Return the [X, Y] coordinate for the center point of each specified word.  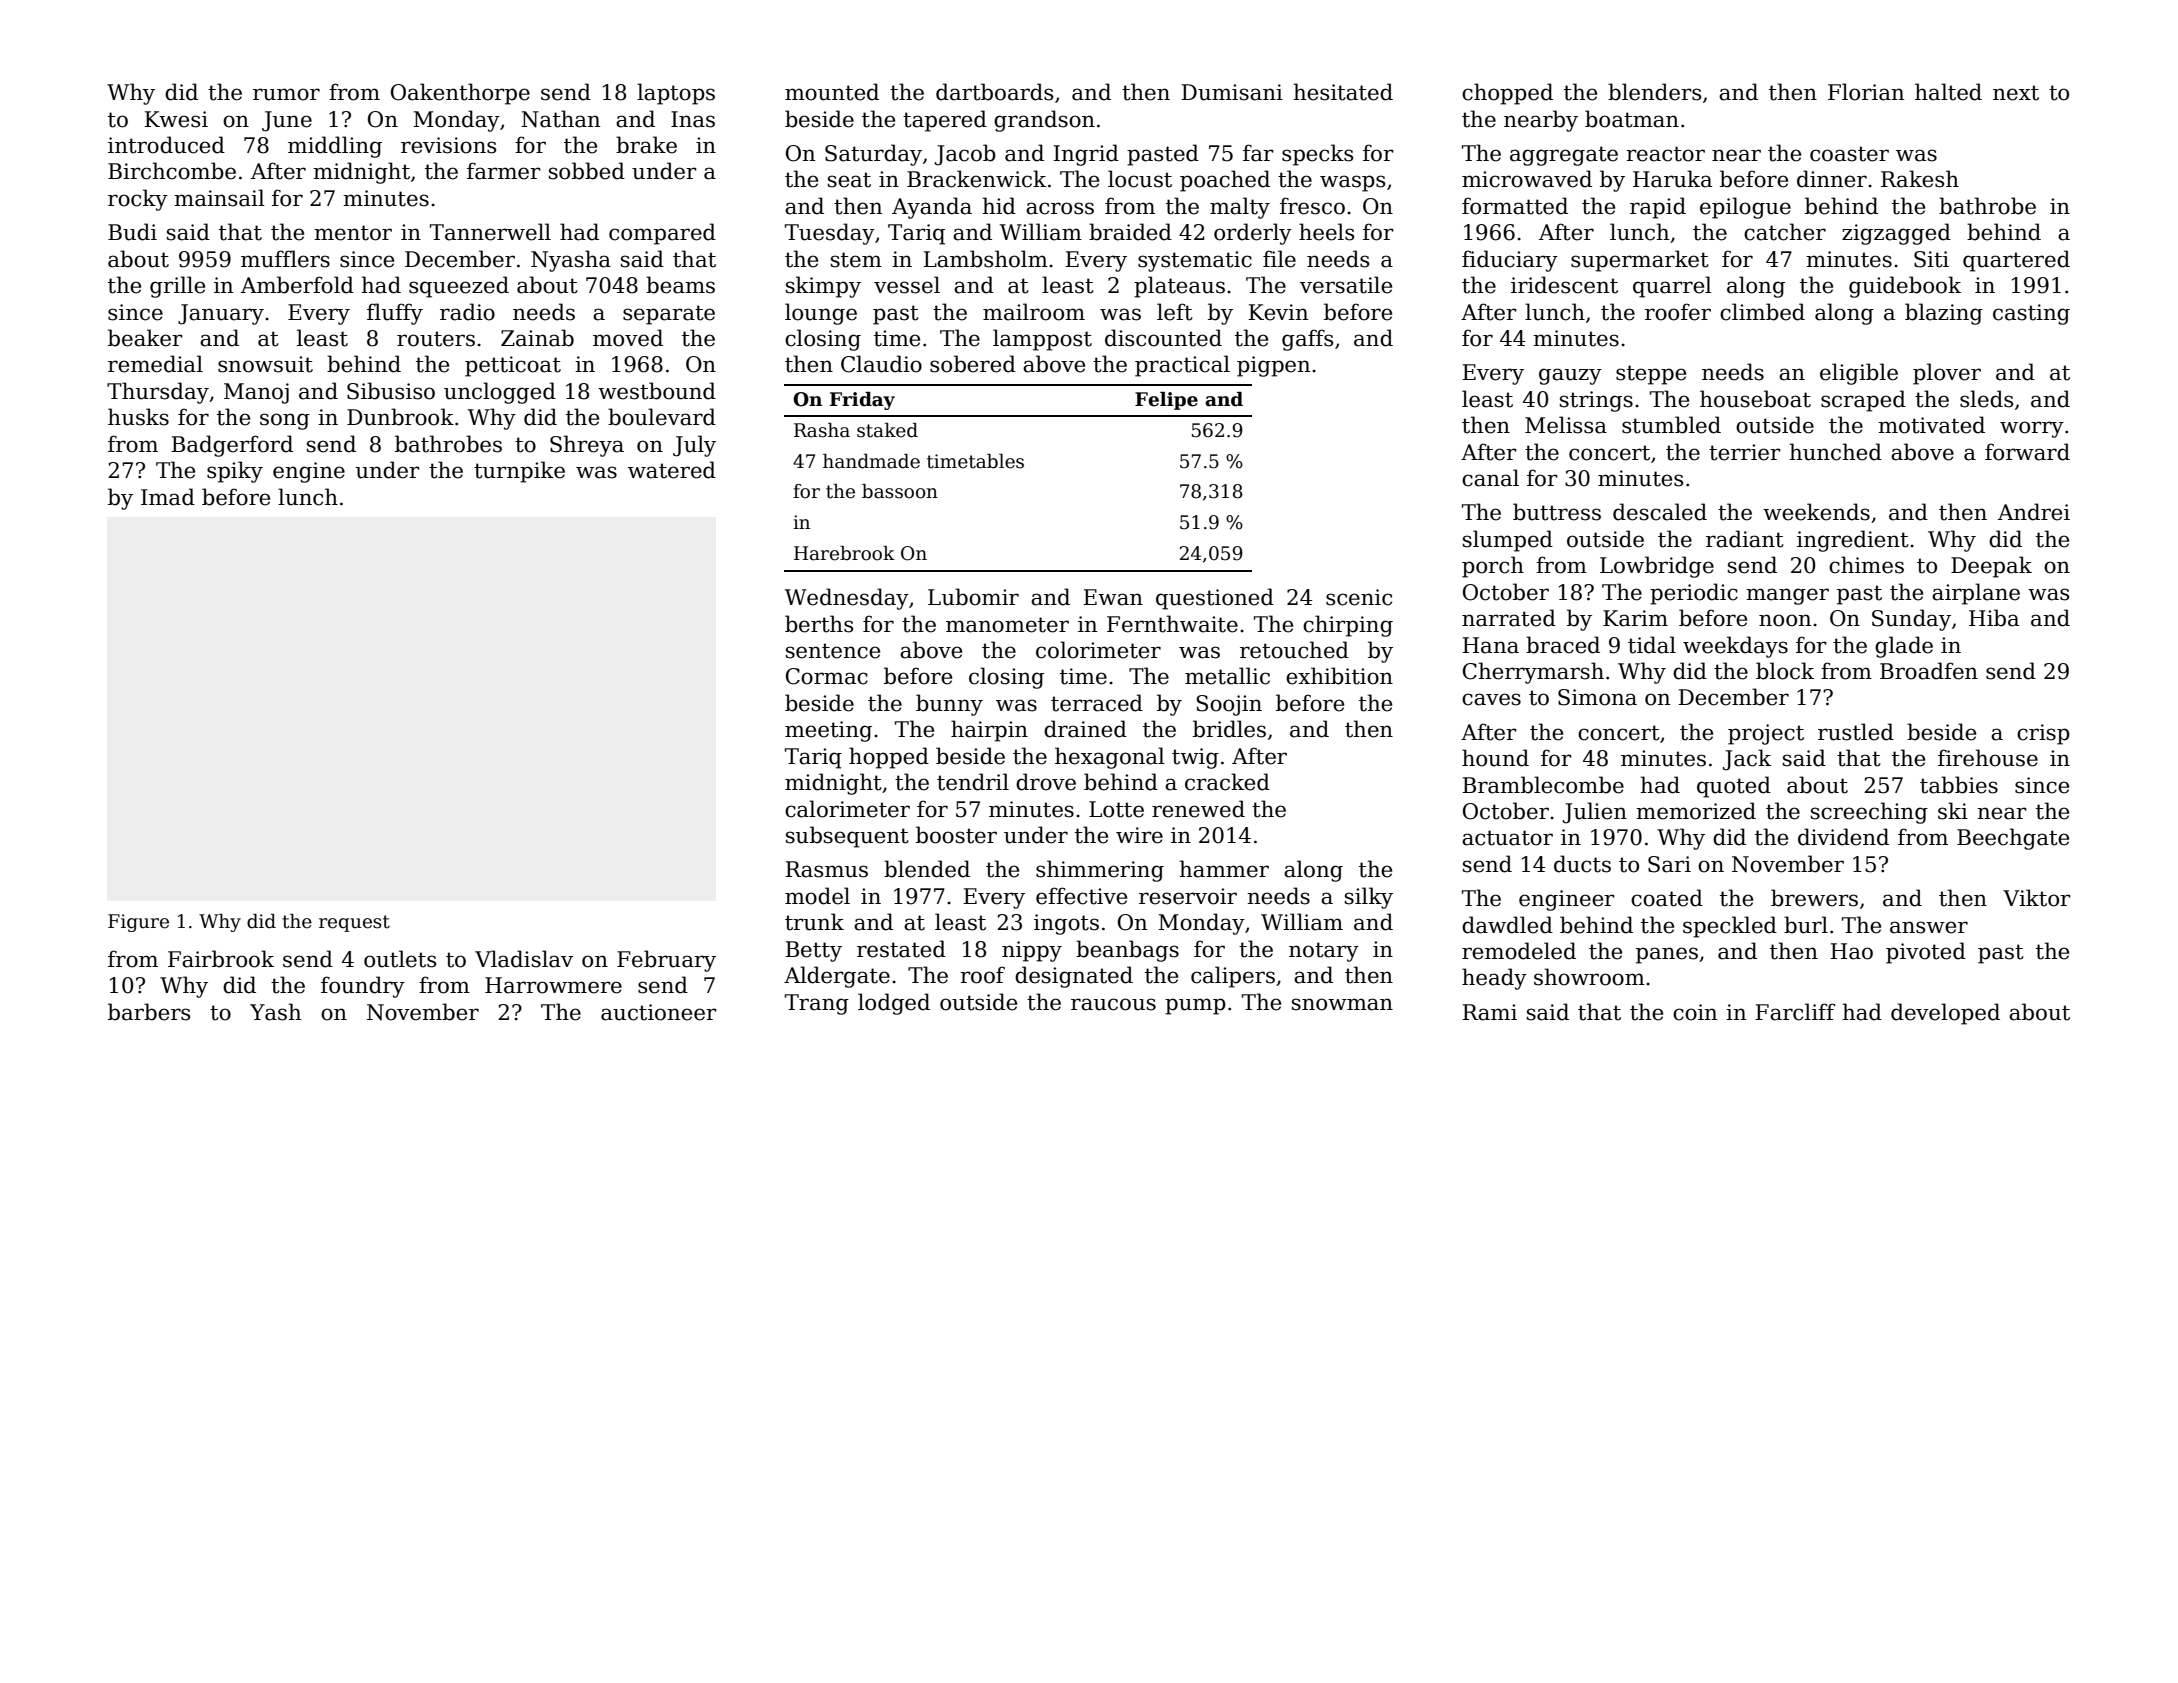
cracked [1227, 782]
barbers [149, 1012]
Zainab [537, 338]
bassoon [900, 491]
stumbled [1671, 425]
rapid [1658, 208]
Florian [1866, 92]
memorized [1696, 811]
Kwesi [176, 119]
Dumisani [1232, 92]
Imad [168, 497]
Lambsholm [985, 259]
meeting [828, 731]
